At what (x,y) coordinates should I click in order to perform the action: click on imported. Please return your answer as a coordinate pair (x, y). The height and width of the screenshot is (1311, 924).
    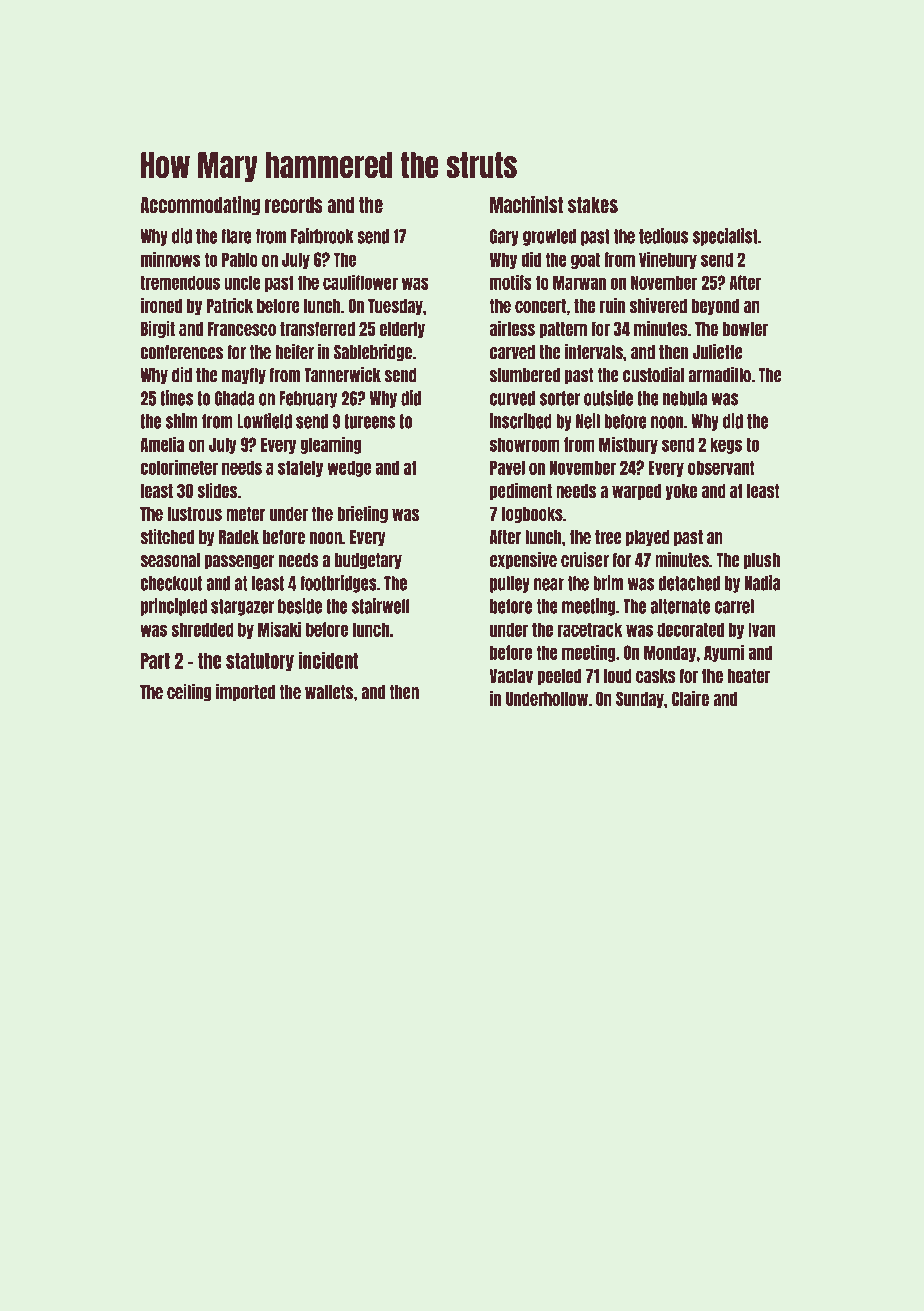
    Looking at the image, I should click on (245, 693).
